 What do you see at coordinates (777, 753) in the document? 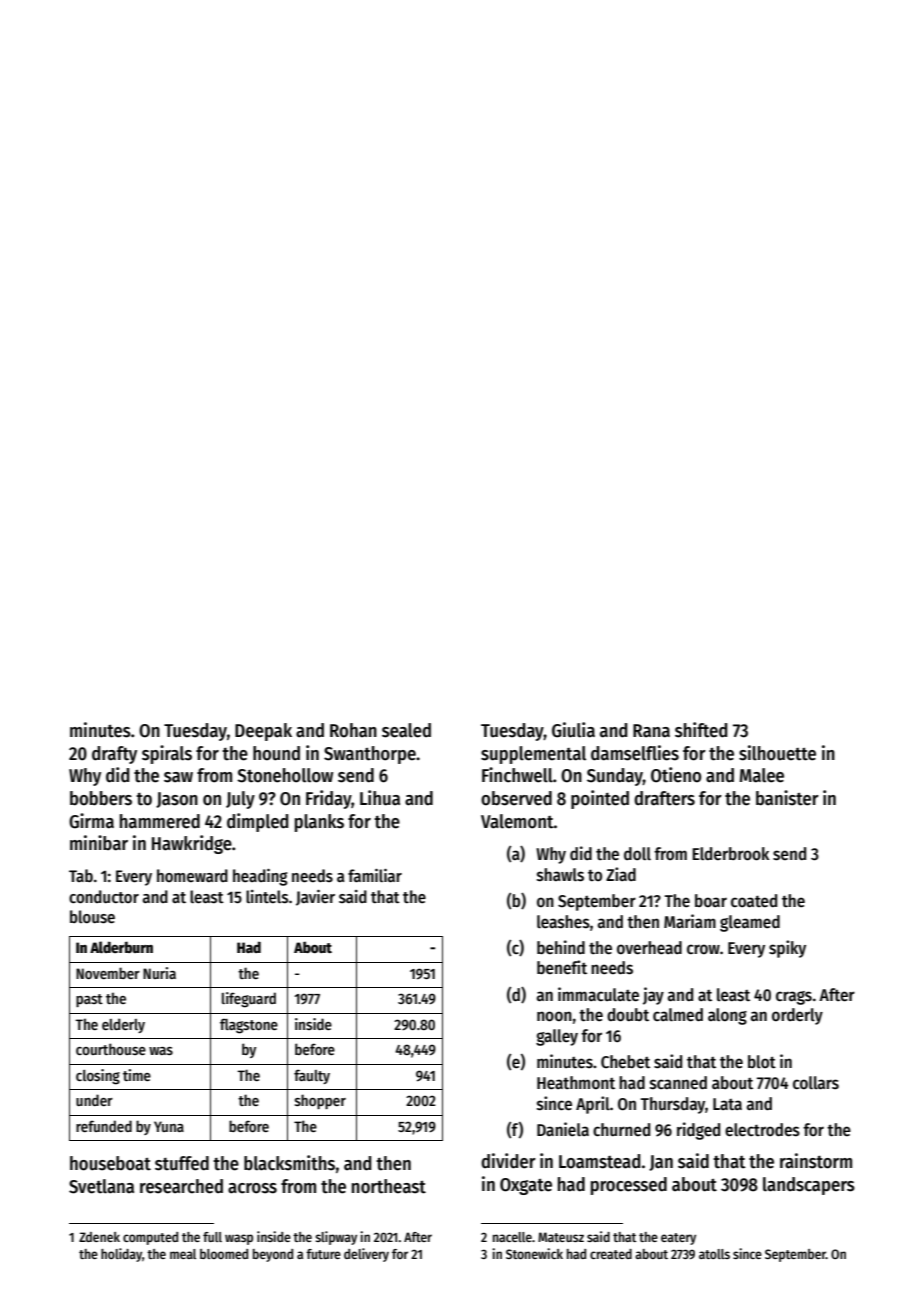
I see `silhouette` at bounding box center [777, 753].
